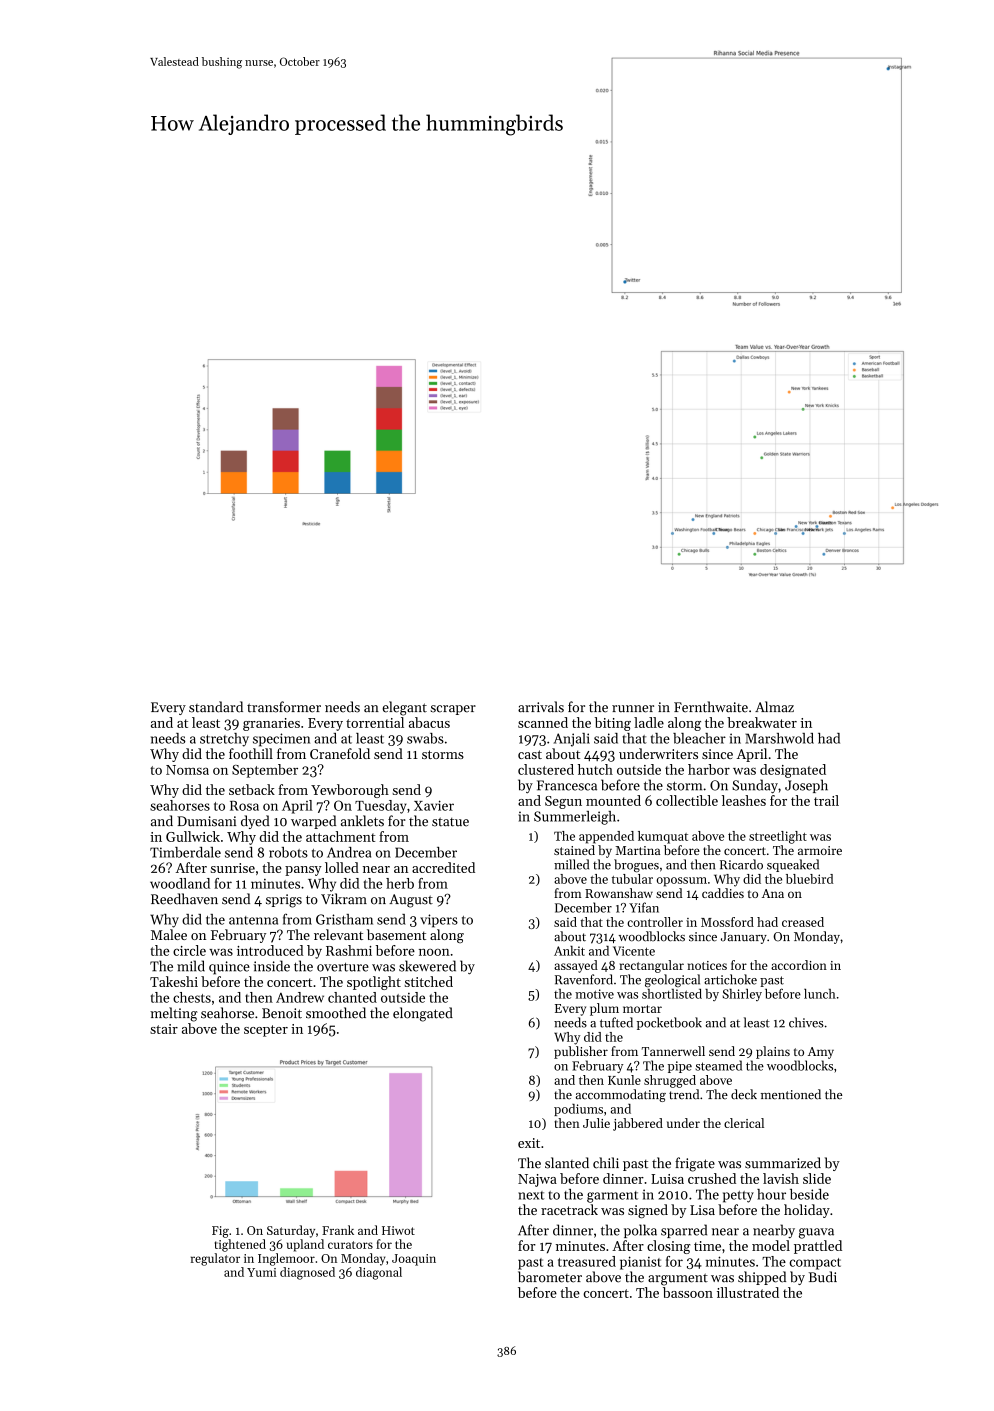  I want to click on Xavier, so click(434, 805).
